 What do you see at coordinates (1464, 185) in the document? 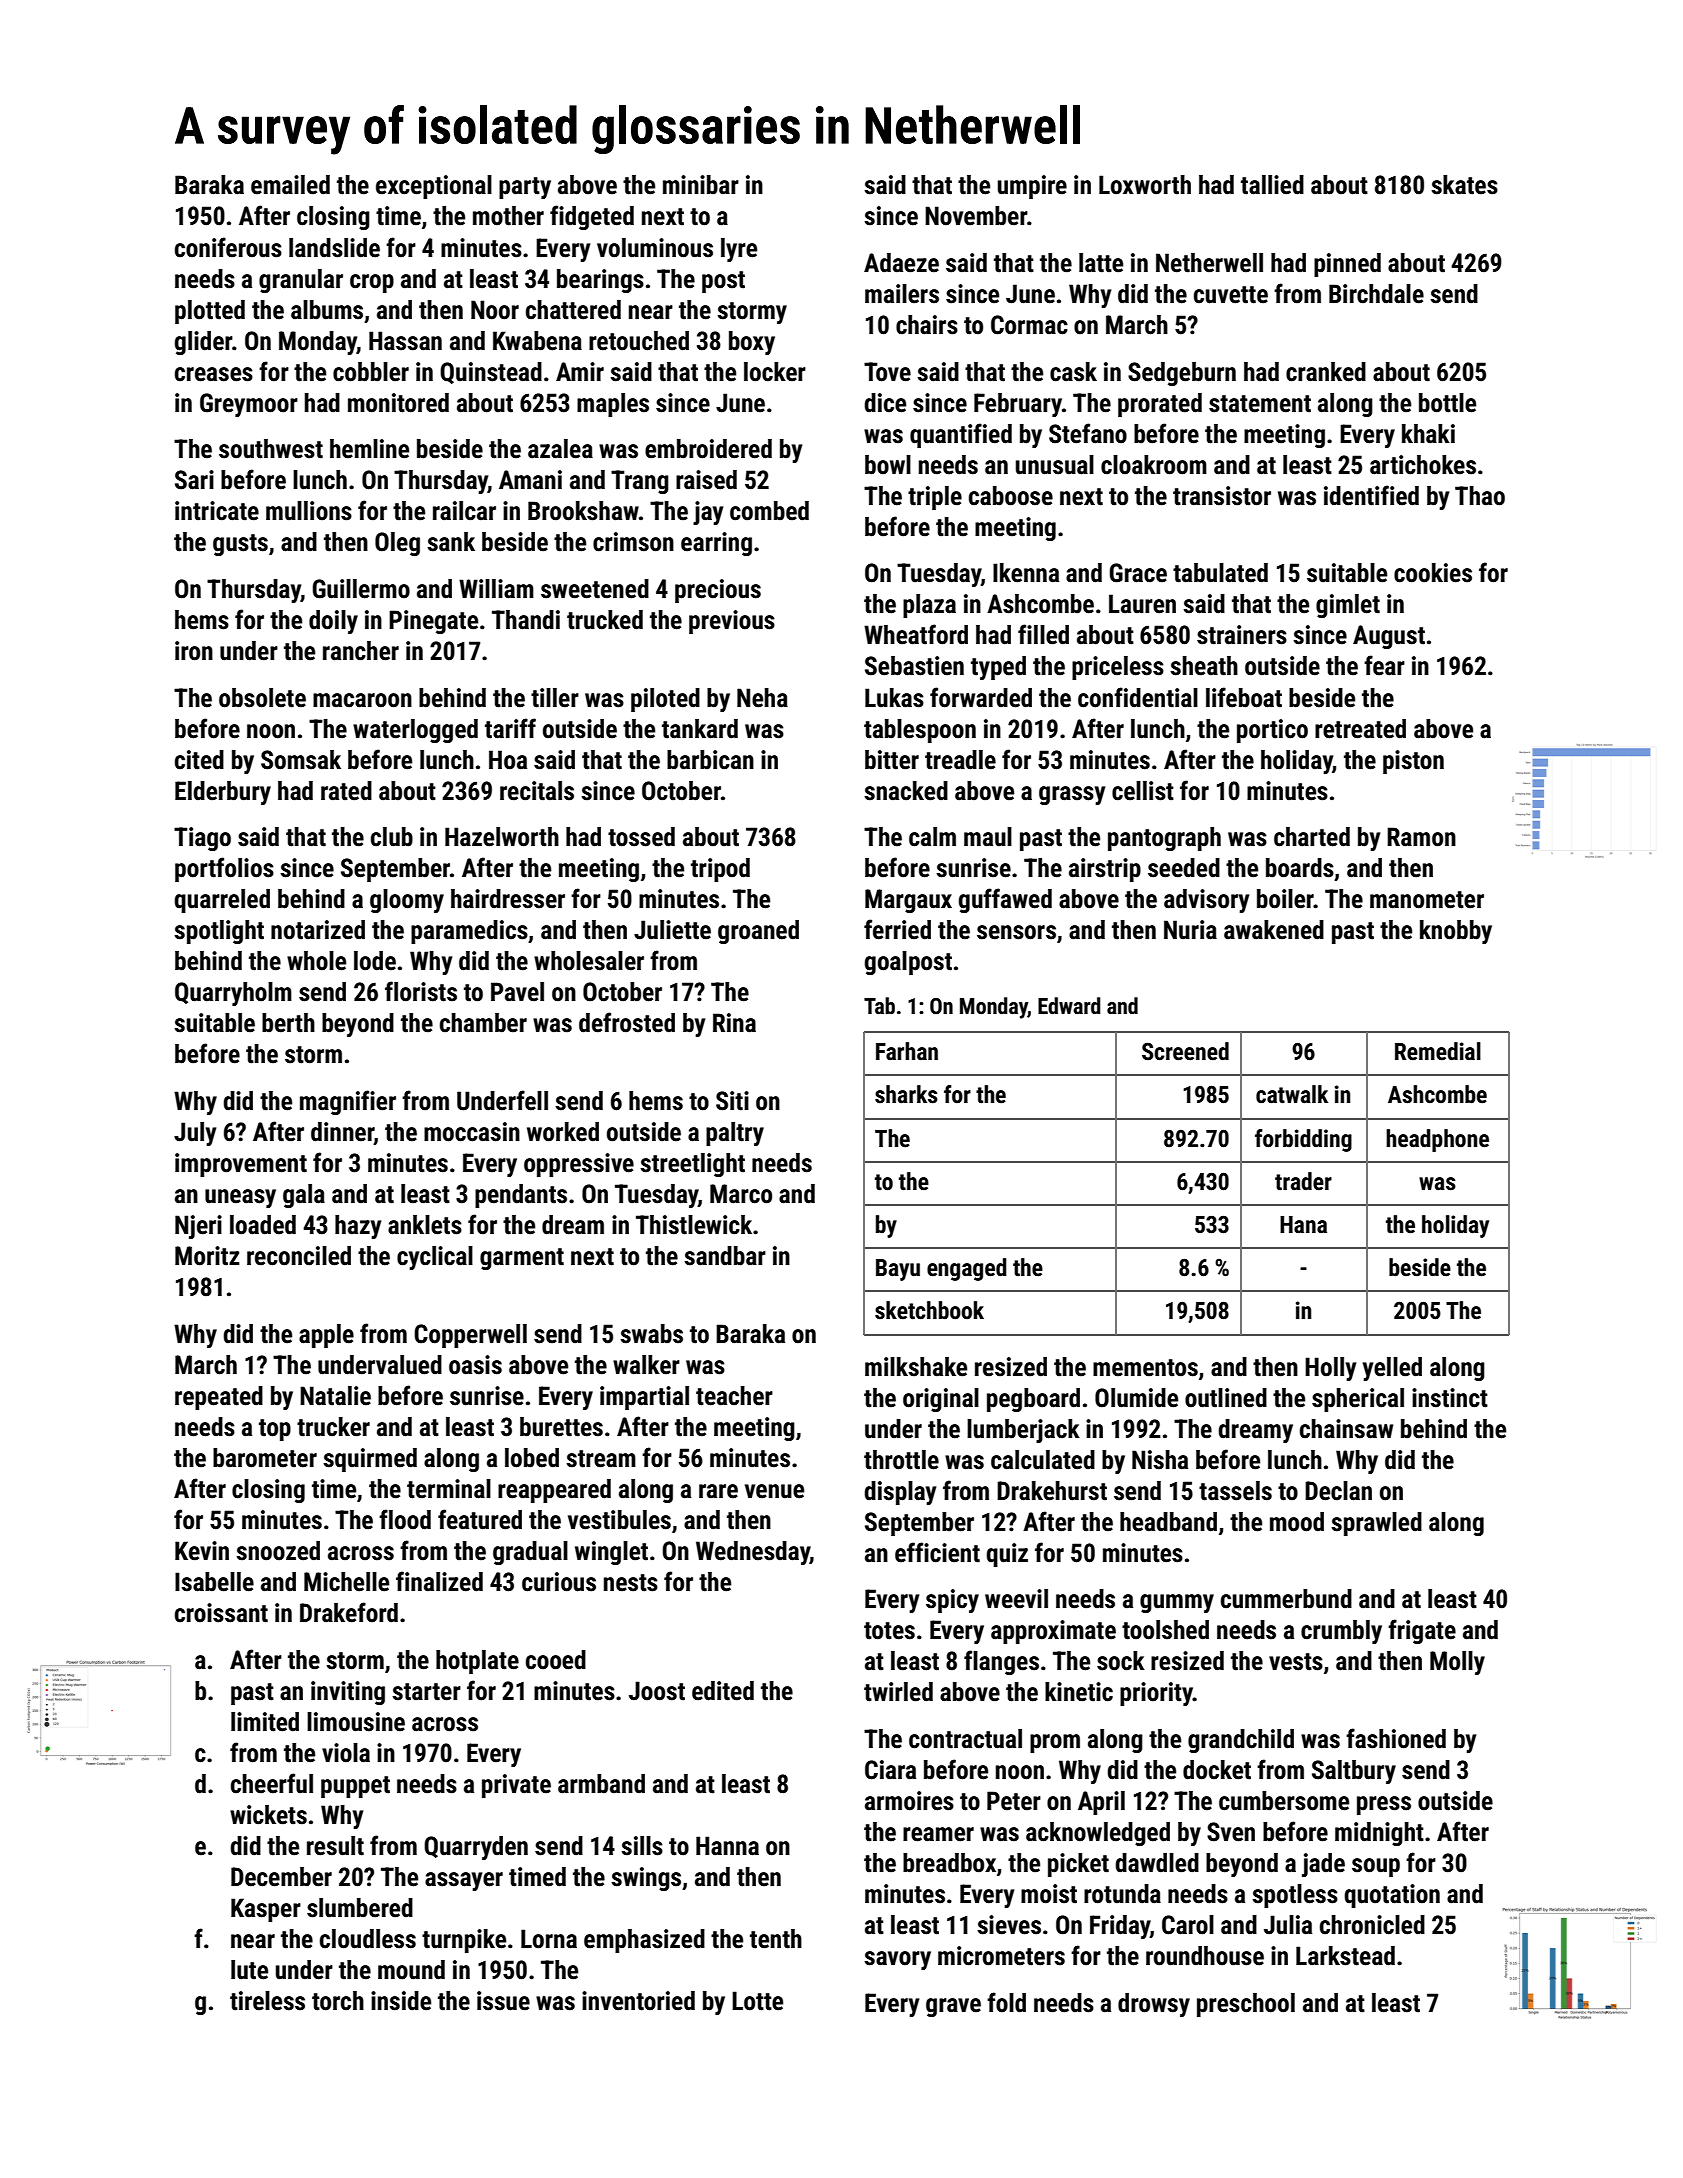
I see `skates` at bounding box center [1464, 185].
